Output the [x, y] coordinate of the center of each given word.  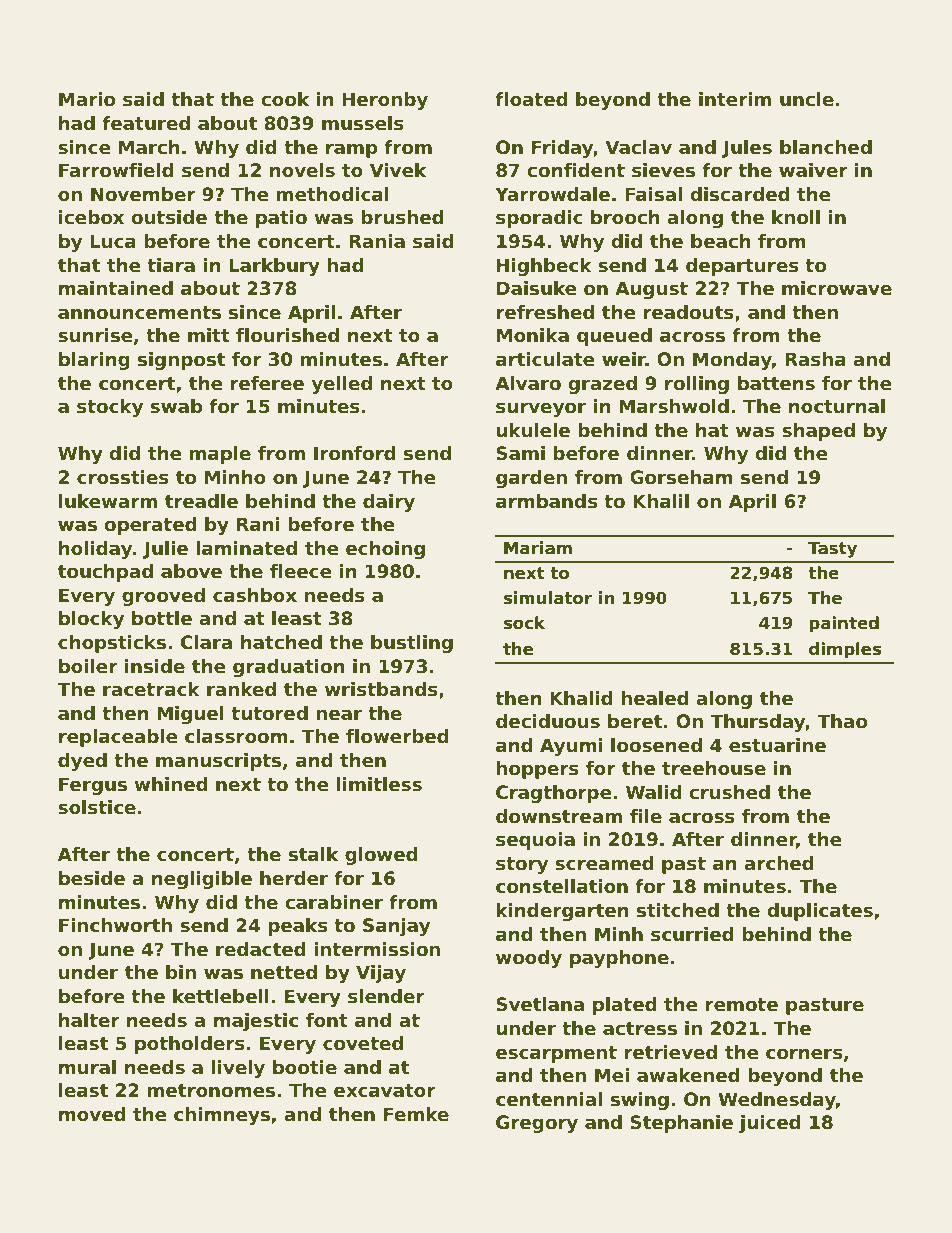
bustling [412, 644]
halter [89, 1020]
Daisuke [537, 288]
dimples [845, 650]
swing [640, 1101]
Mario [87, 99]
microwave [837, 288]
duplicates [820, 912]
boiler [88, 666]
